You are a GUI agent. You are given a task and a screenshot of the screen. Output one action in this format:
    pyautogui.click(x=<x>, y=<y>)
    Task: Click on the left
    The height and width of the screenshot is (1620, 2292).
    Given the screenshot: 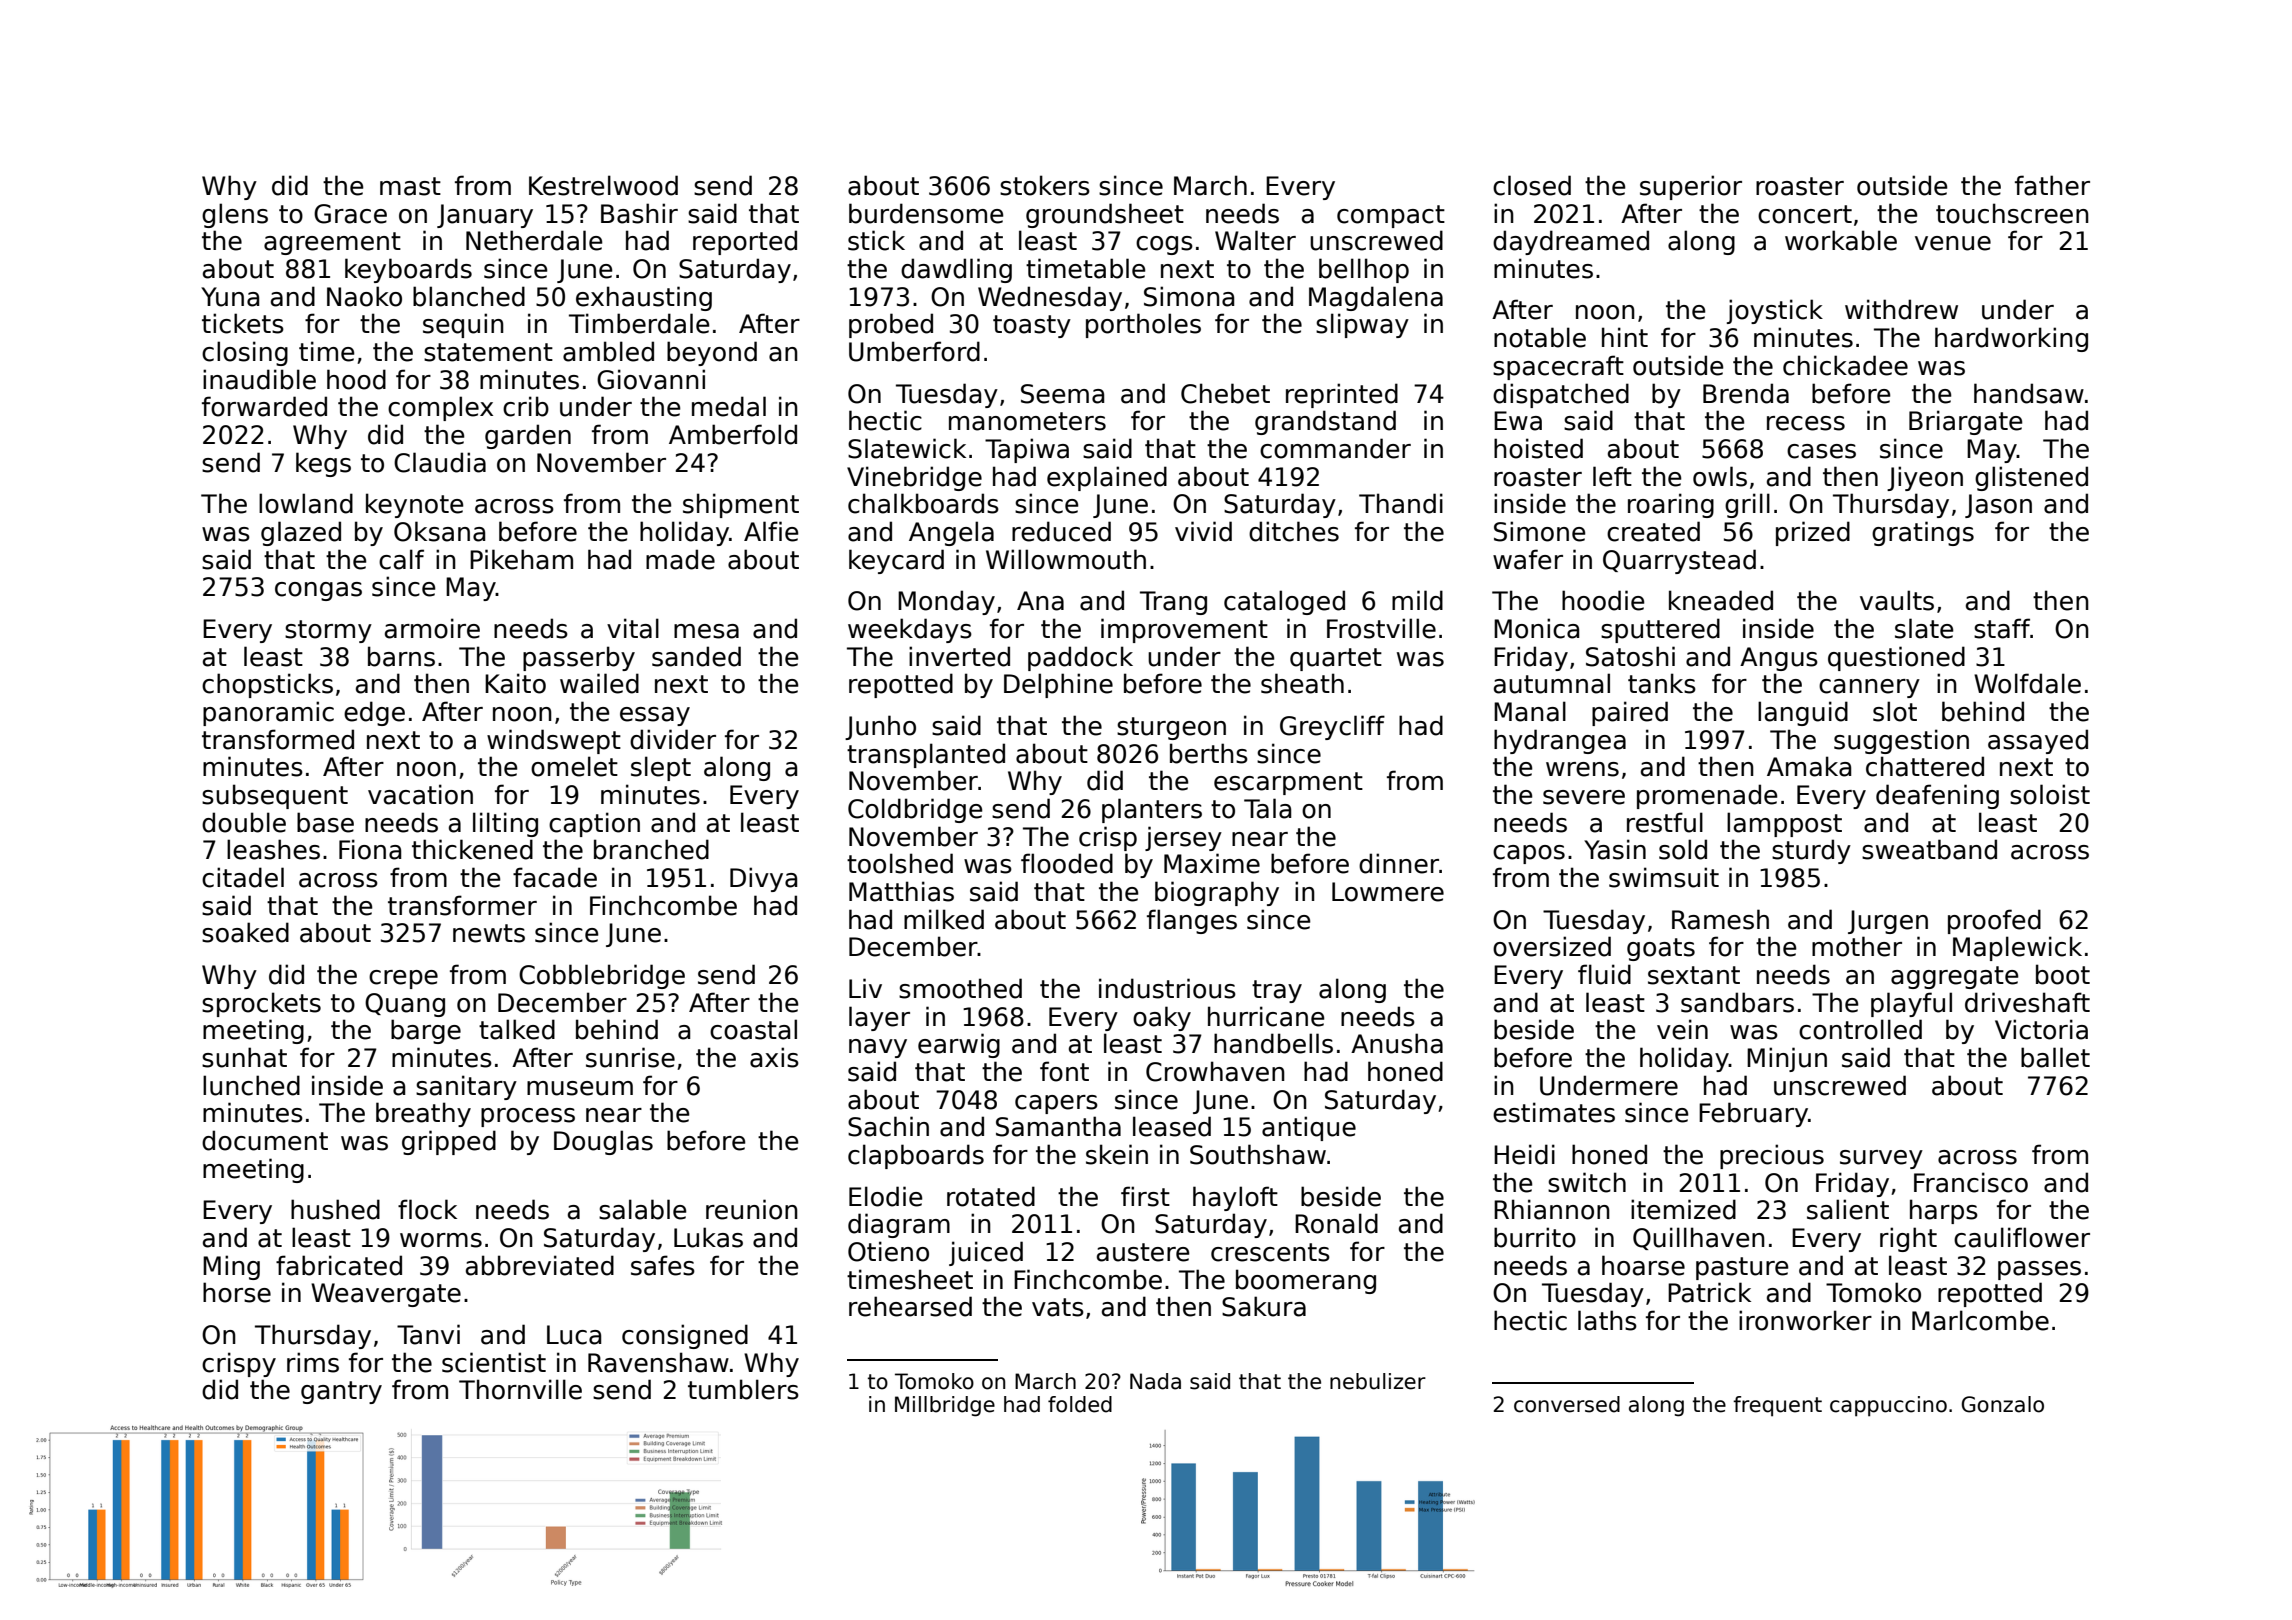 What is the action you would take?
    pyautogui.click(x=1612, y=476)
